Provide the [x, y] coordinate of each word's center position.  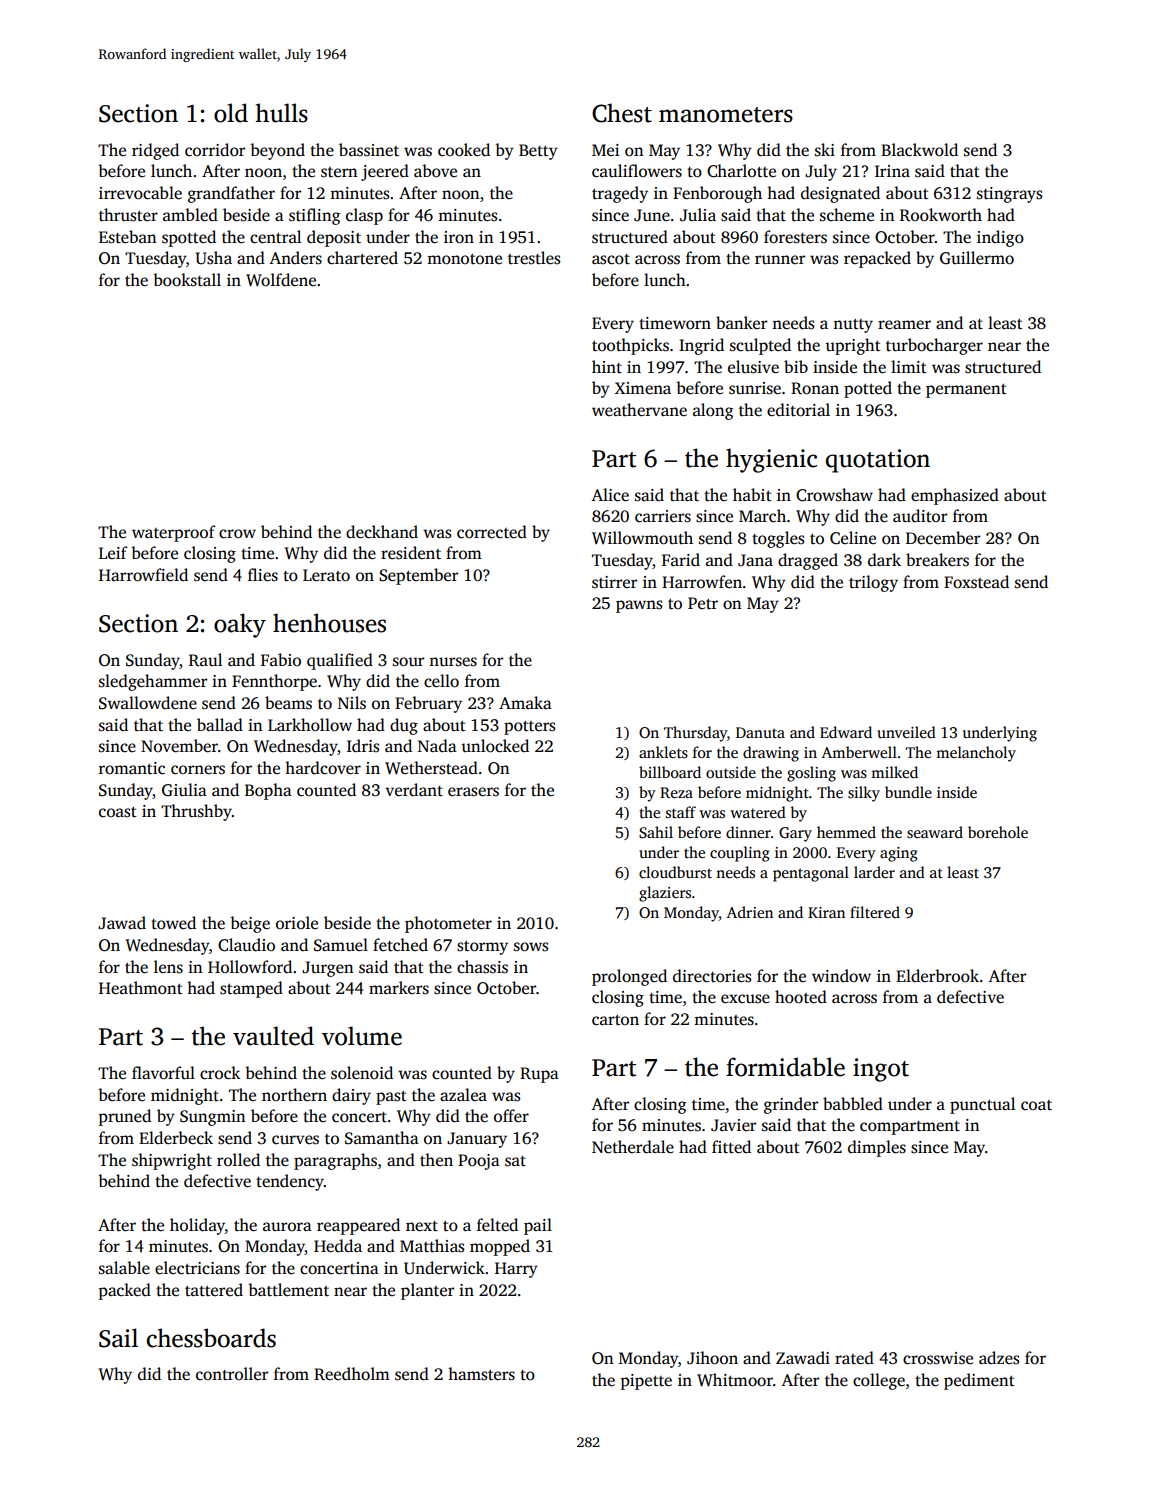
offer [511, 1116]
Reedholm [352, 1374]
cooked [464, 150]
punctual [982, 1105]
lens [168, 967]
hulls [282, 113]
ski [825, 150]
